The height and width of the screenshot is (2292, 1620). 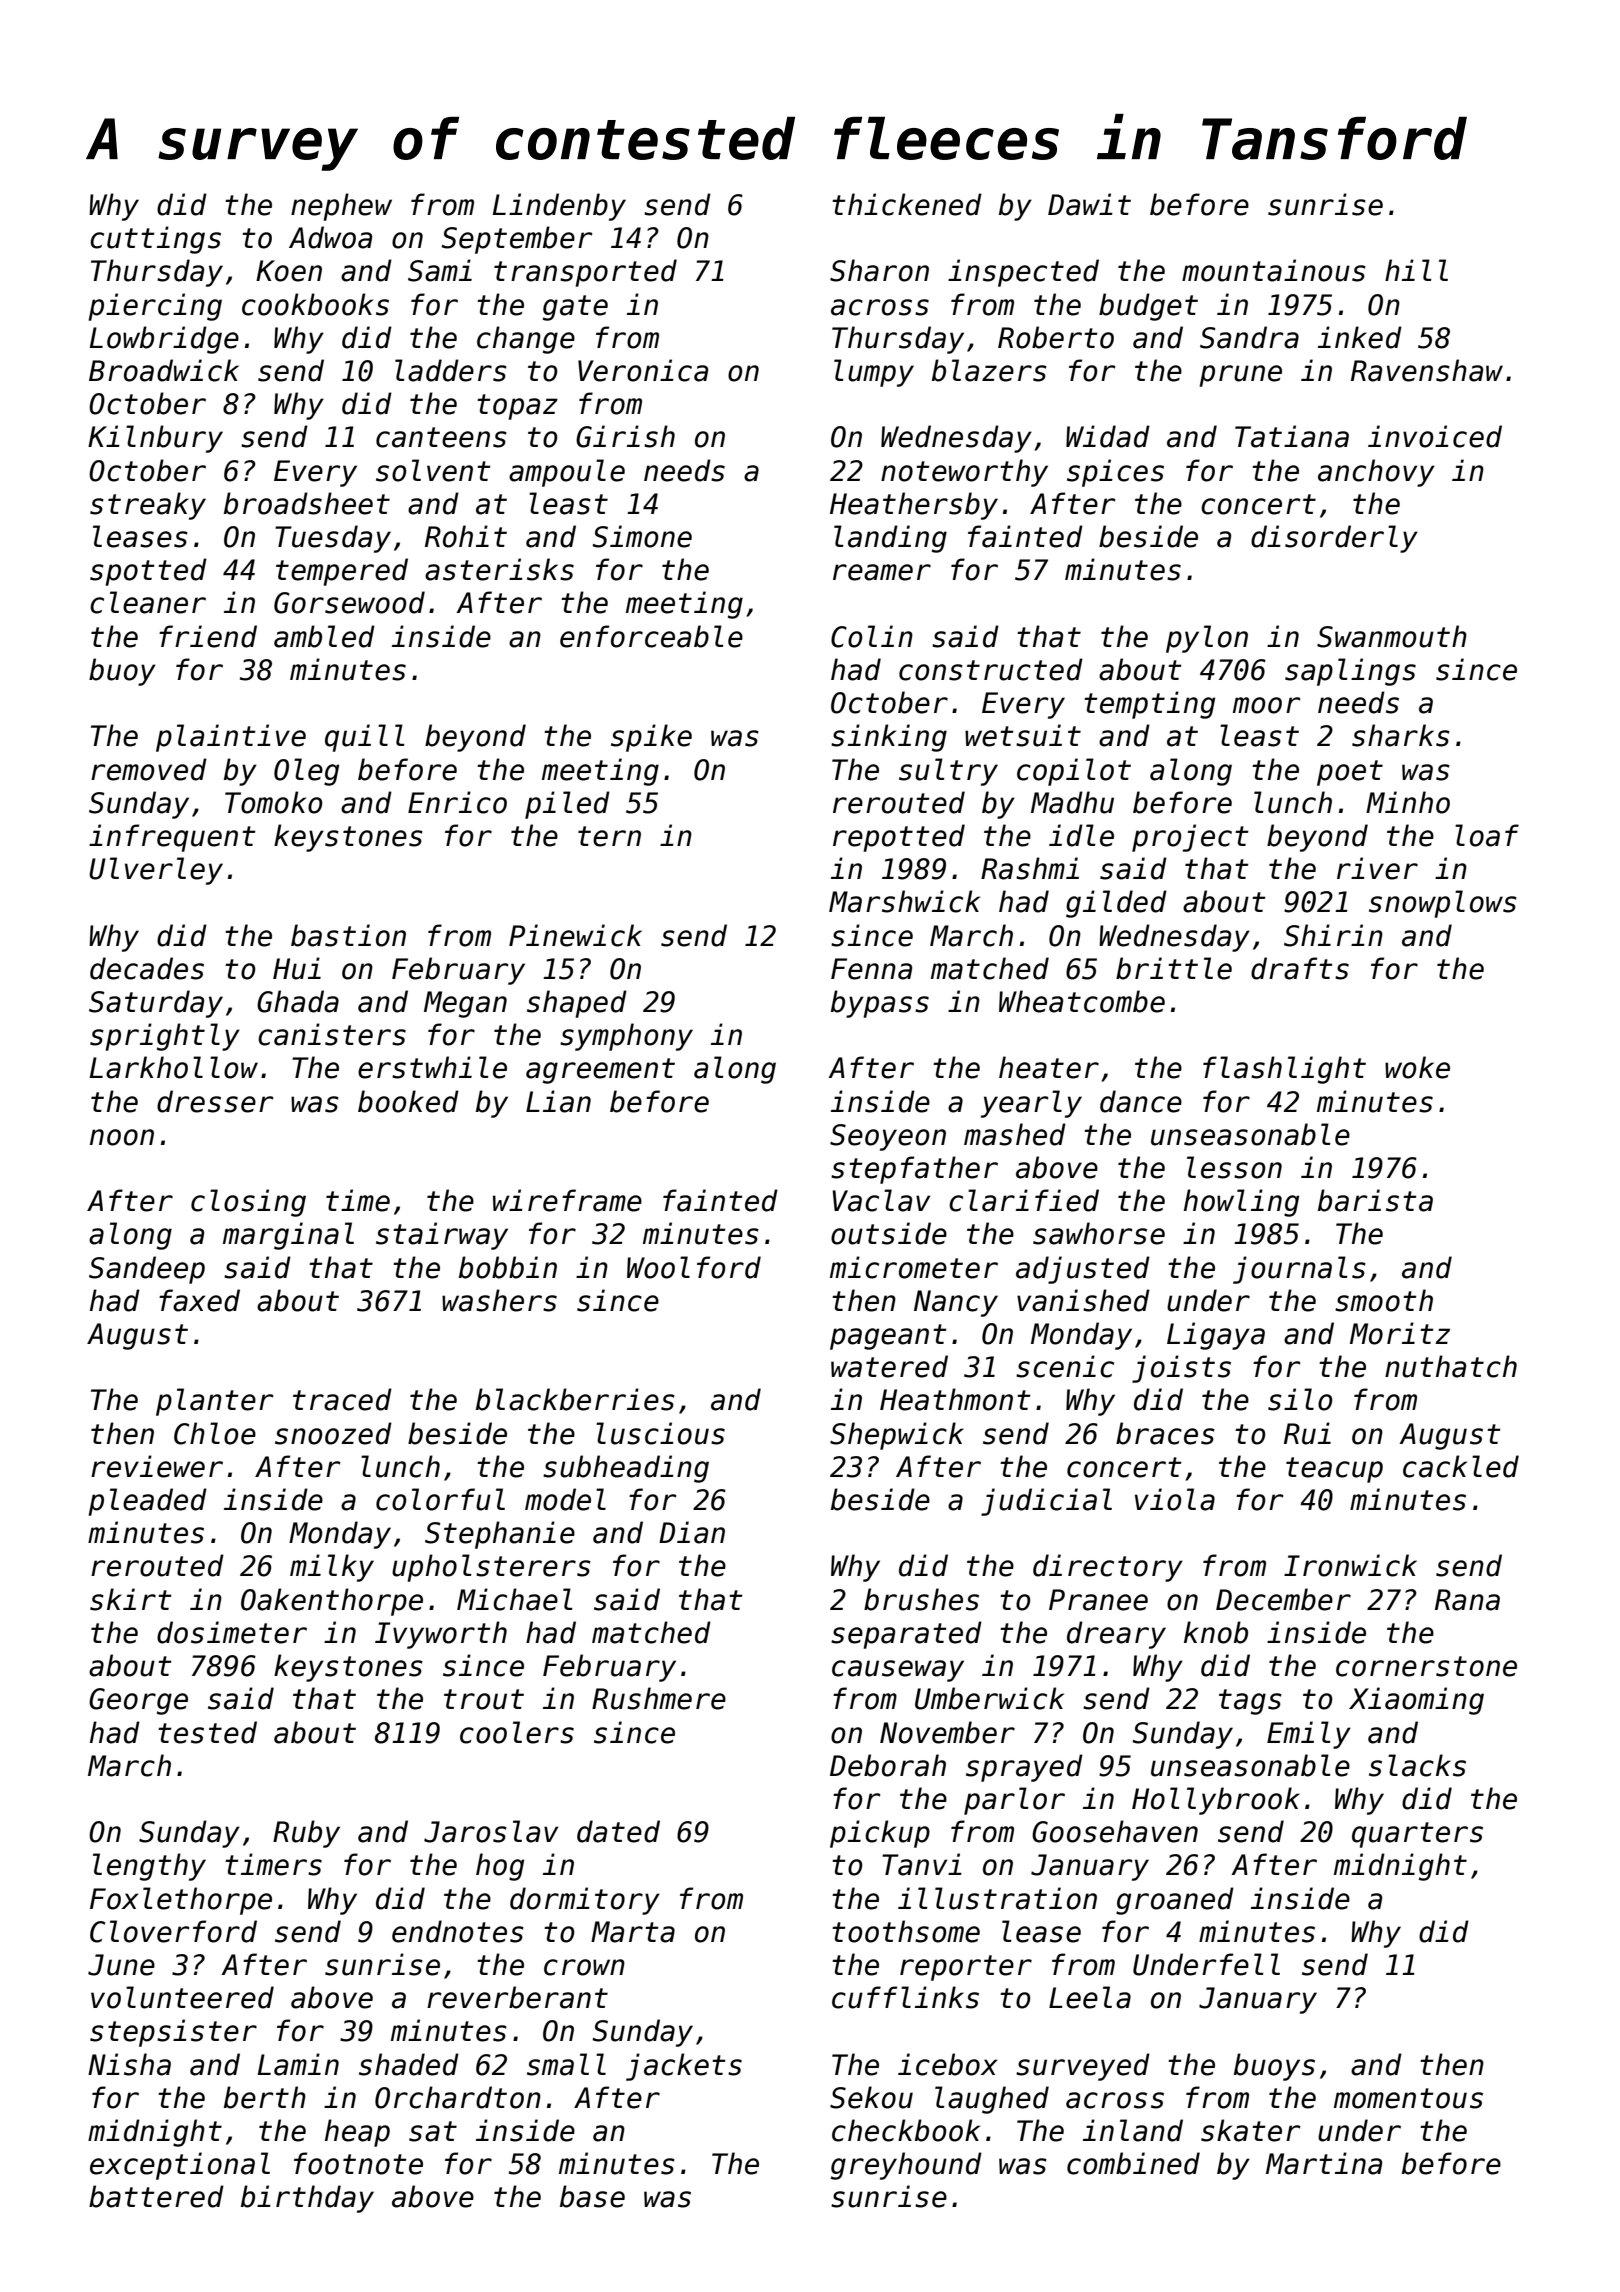 What do you see at coordinates (592, 2196) in the screenshot?
I see `base` at bounding box center [592, 2196].
